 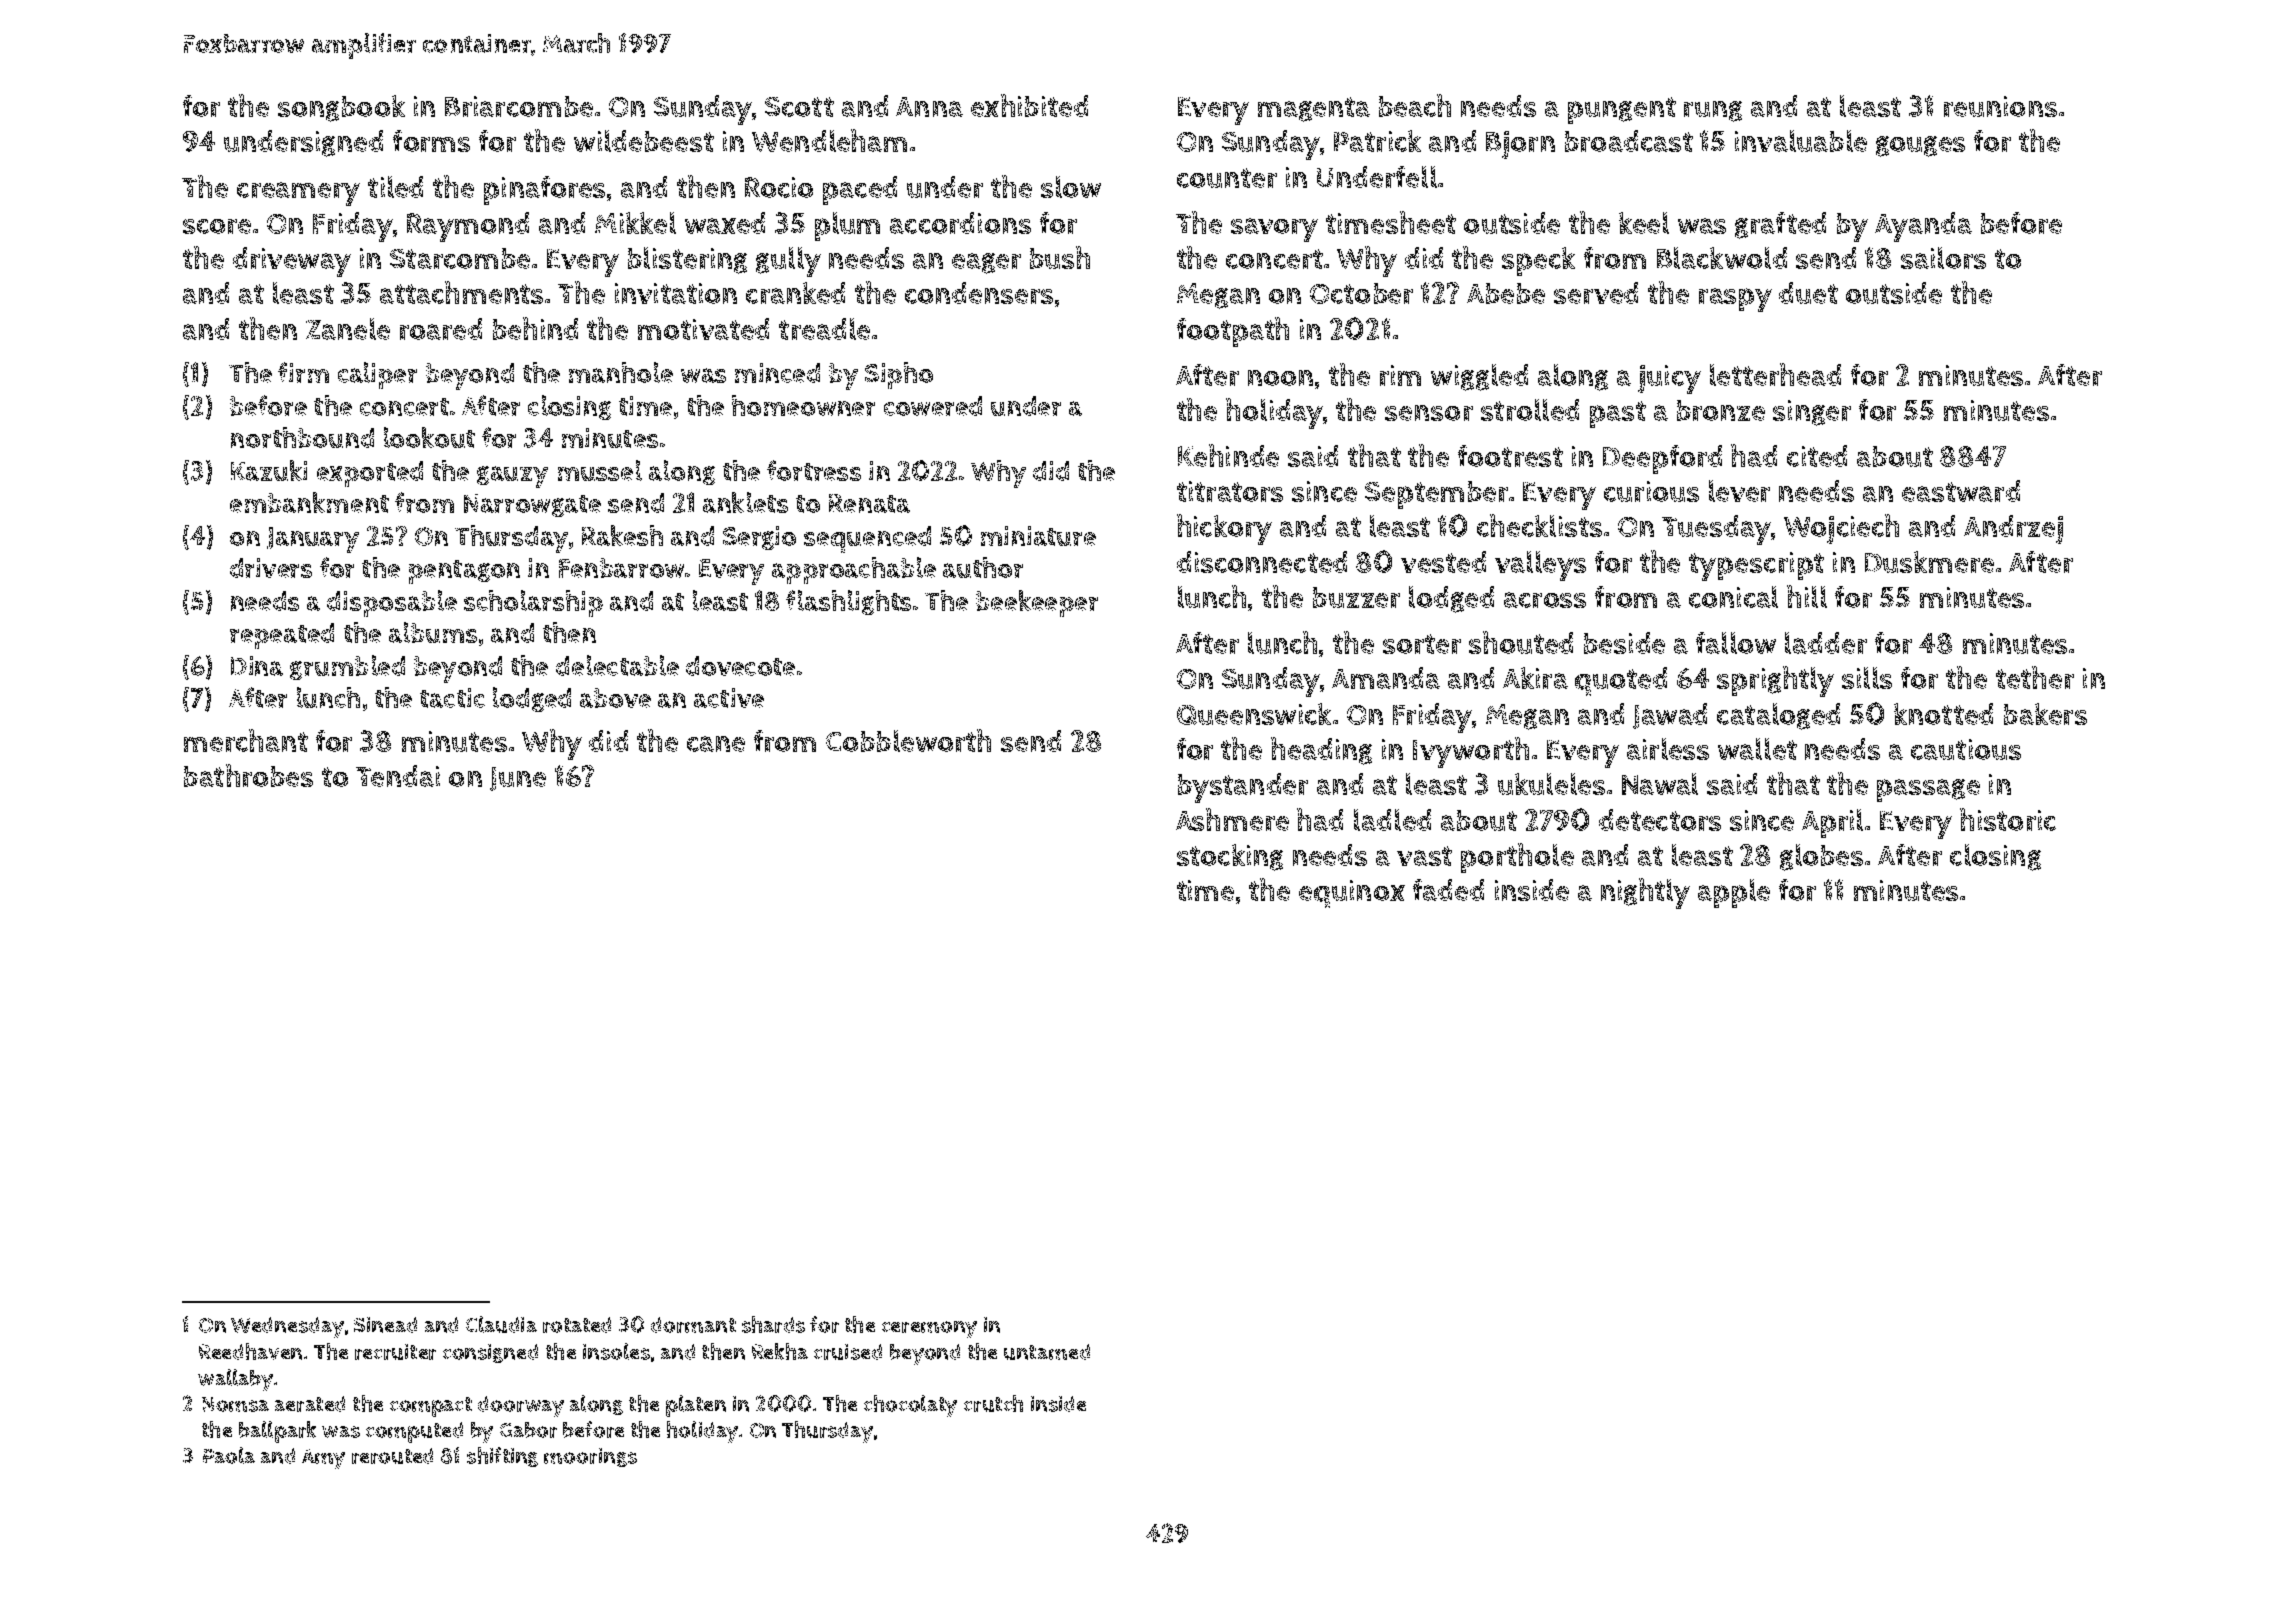 What do you see at coordinates (1966, 749) in the screenshot?
I see `cautious` at bounding box center [1966, 749].
